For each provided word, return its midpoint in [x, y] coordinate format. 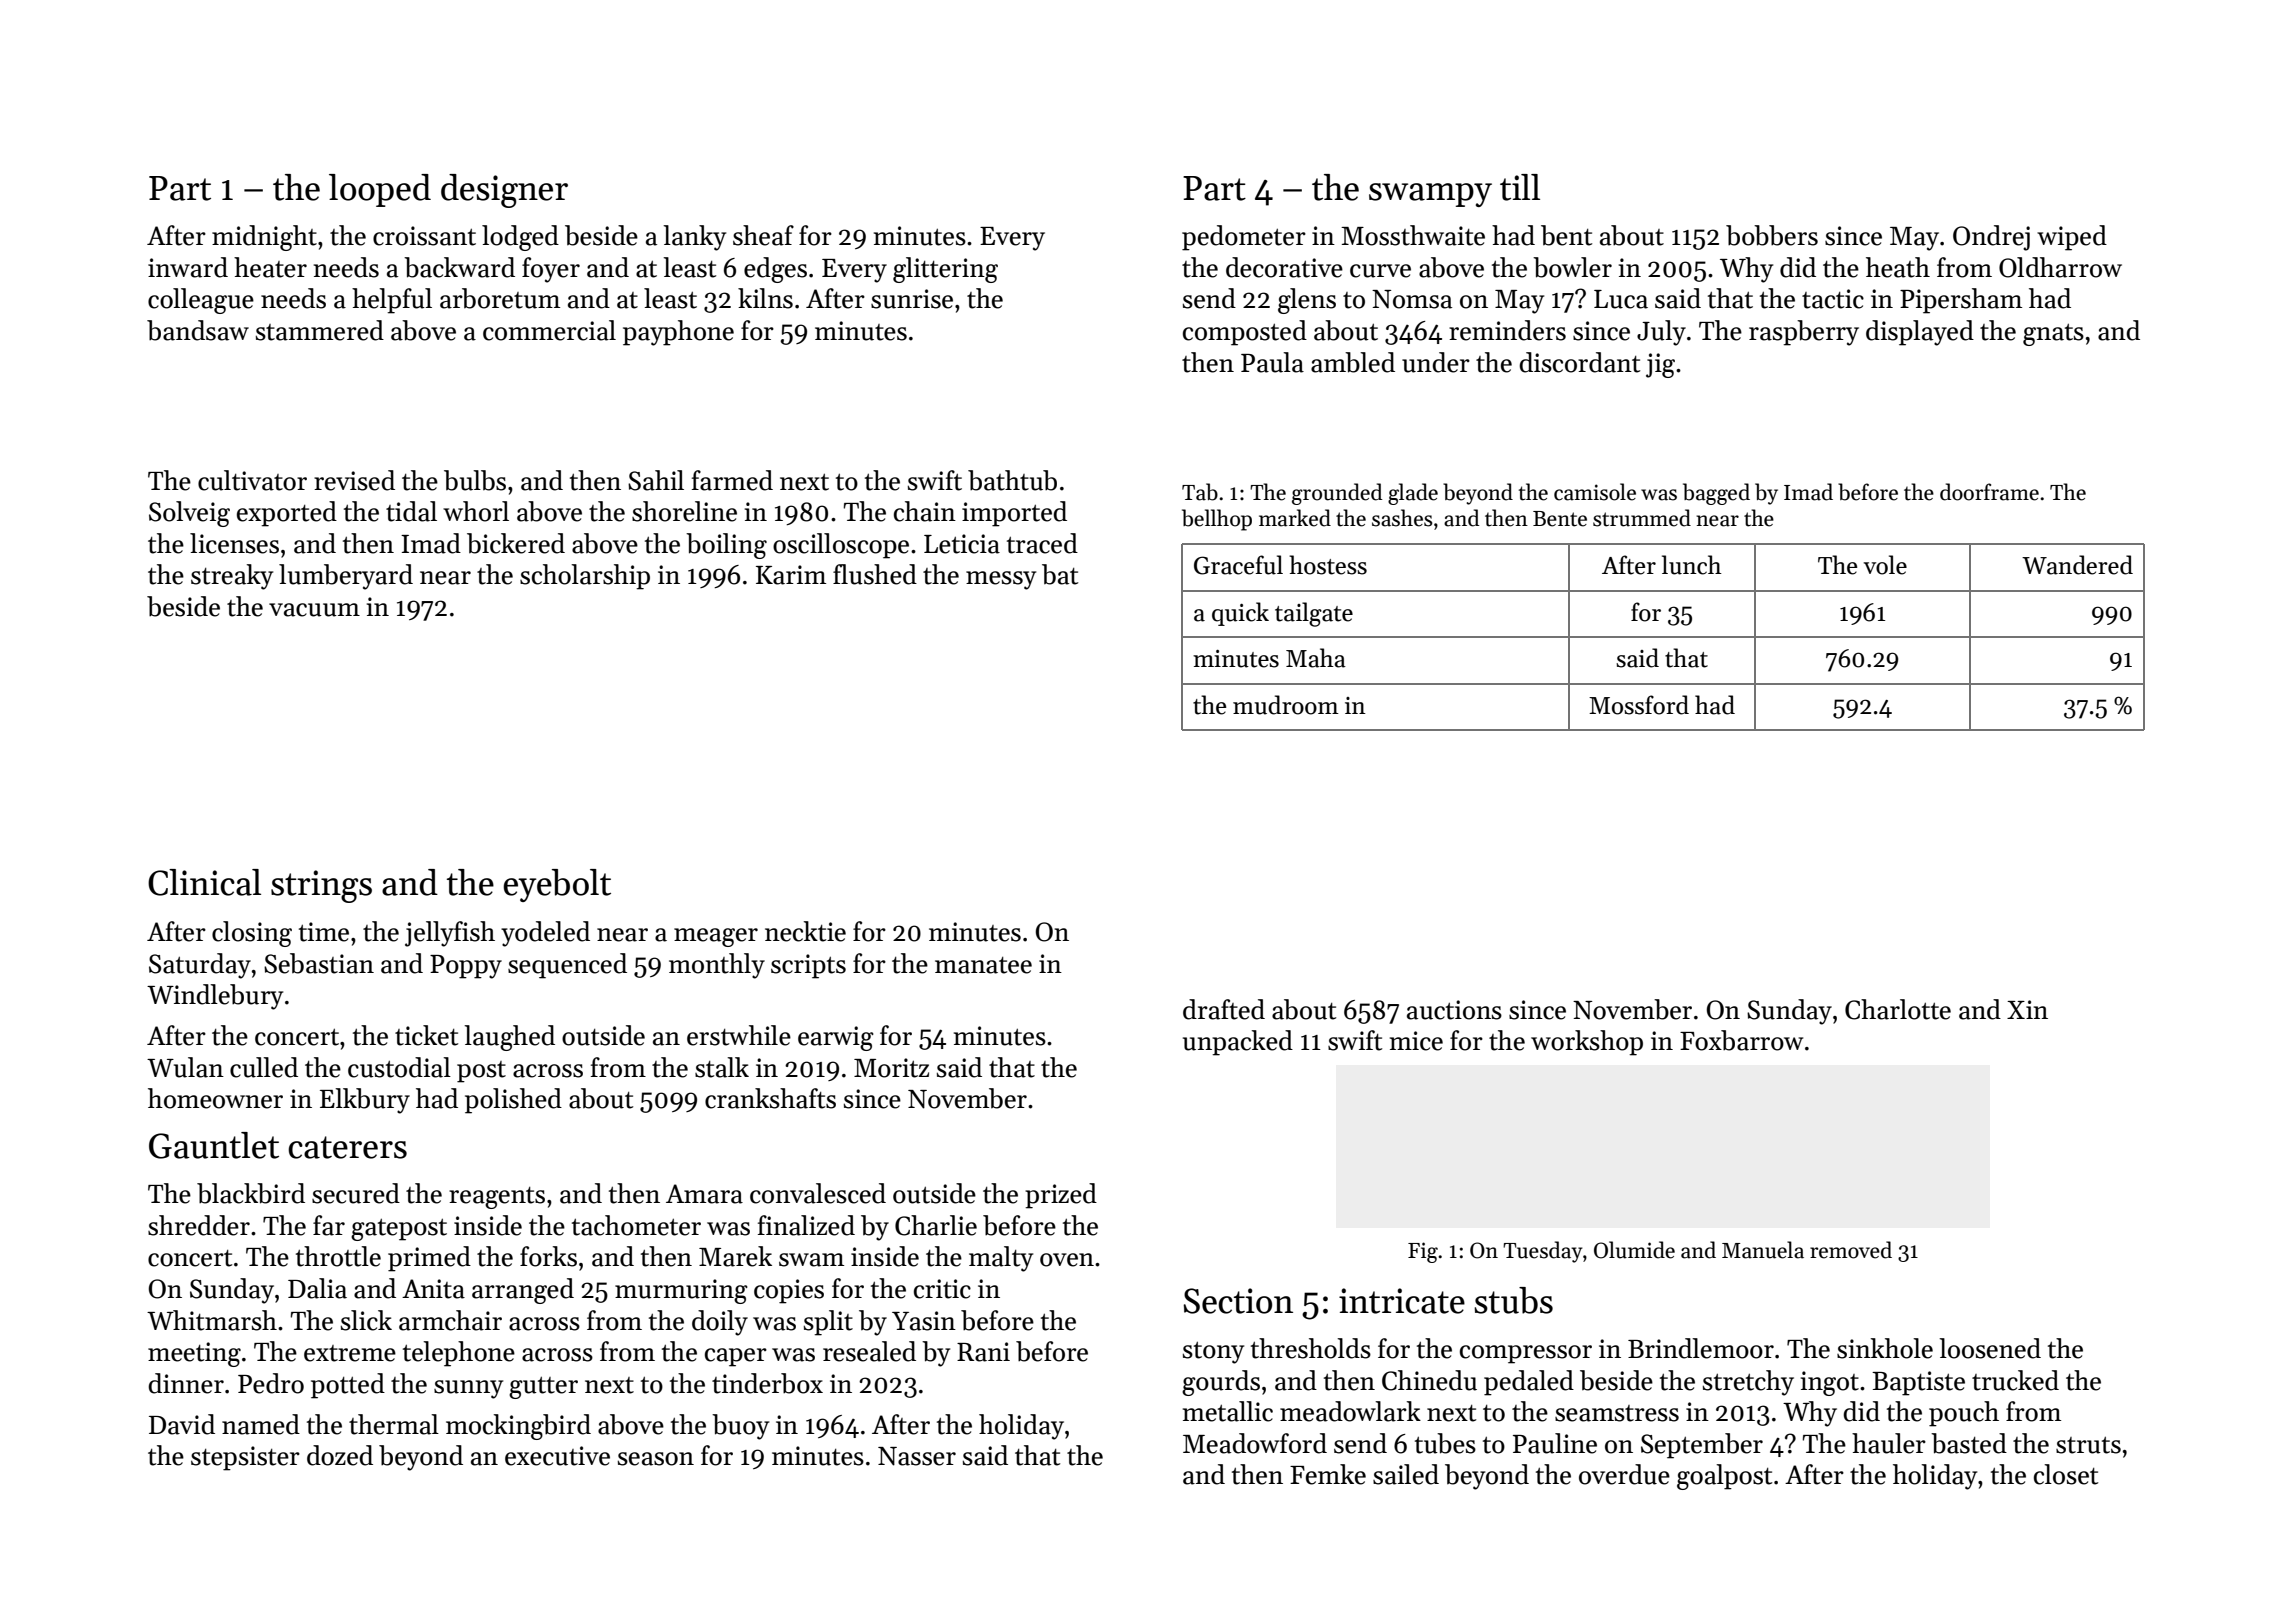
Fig [1423, 1252]
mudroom [1286, 705]
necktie [805, 931]
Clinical [204, 882]
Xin [2027, 1009]
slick [366, 1320]
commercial [549, 330]
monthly [717, 966]
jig [1660, 365]
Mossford [1639, 705]
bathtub [1012, 480]
